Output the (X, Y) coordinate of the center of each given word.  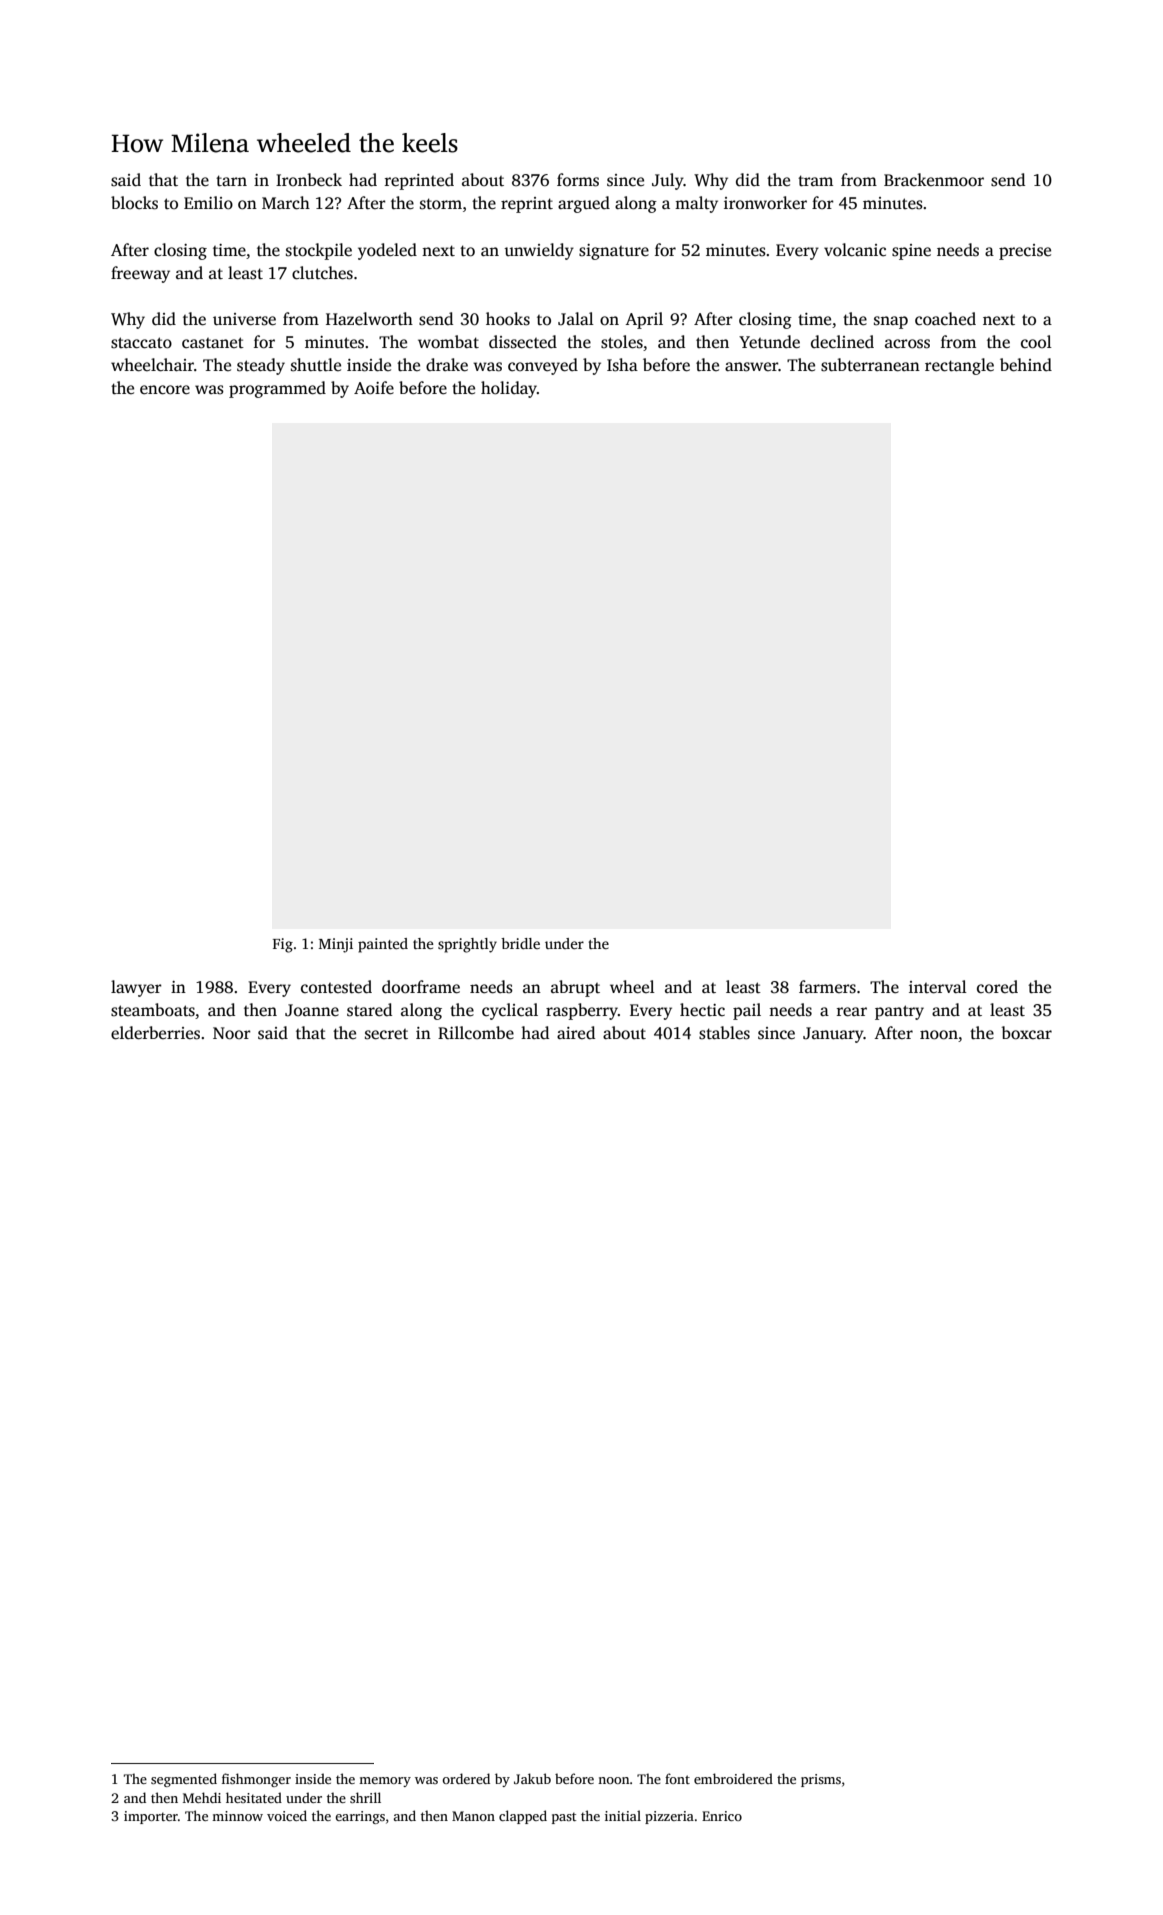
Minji (336, 945)
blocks (134, 203)
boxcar (1026, 1033)
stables (724, 1033)
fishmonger (256, 1780)
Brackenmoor (934, 180)
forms (578, 180)
